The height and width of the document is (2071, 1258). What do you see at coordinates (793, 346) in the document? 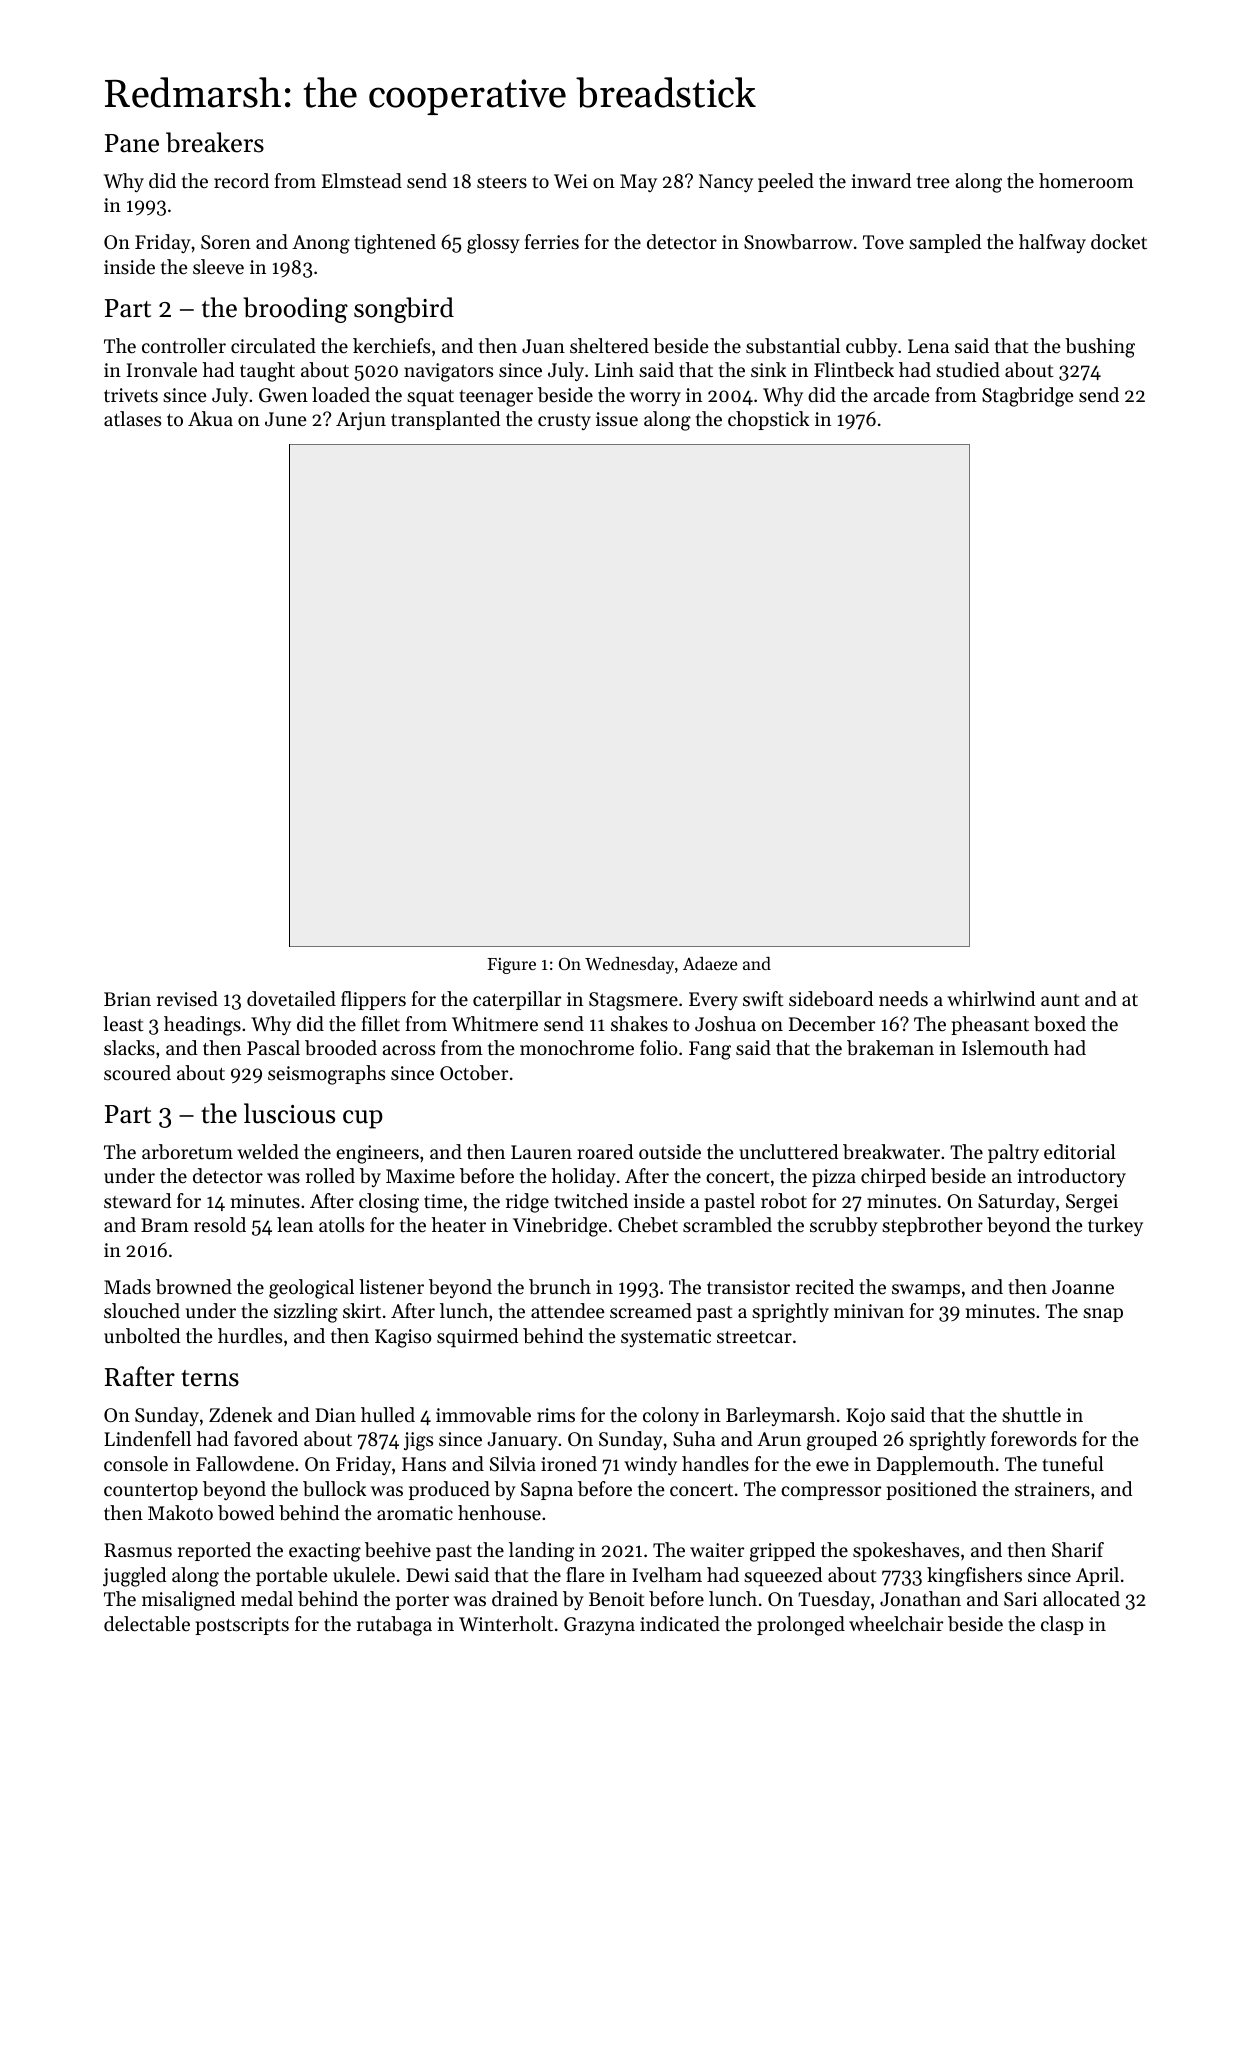
I see `substantial` at bounding box center [793, 346].
